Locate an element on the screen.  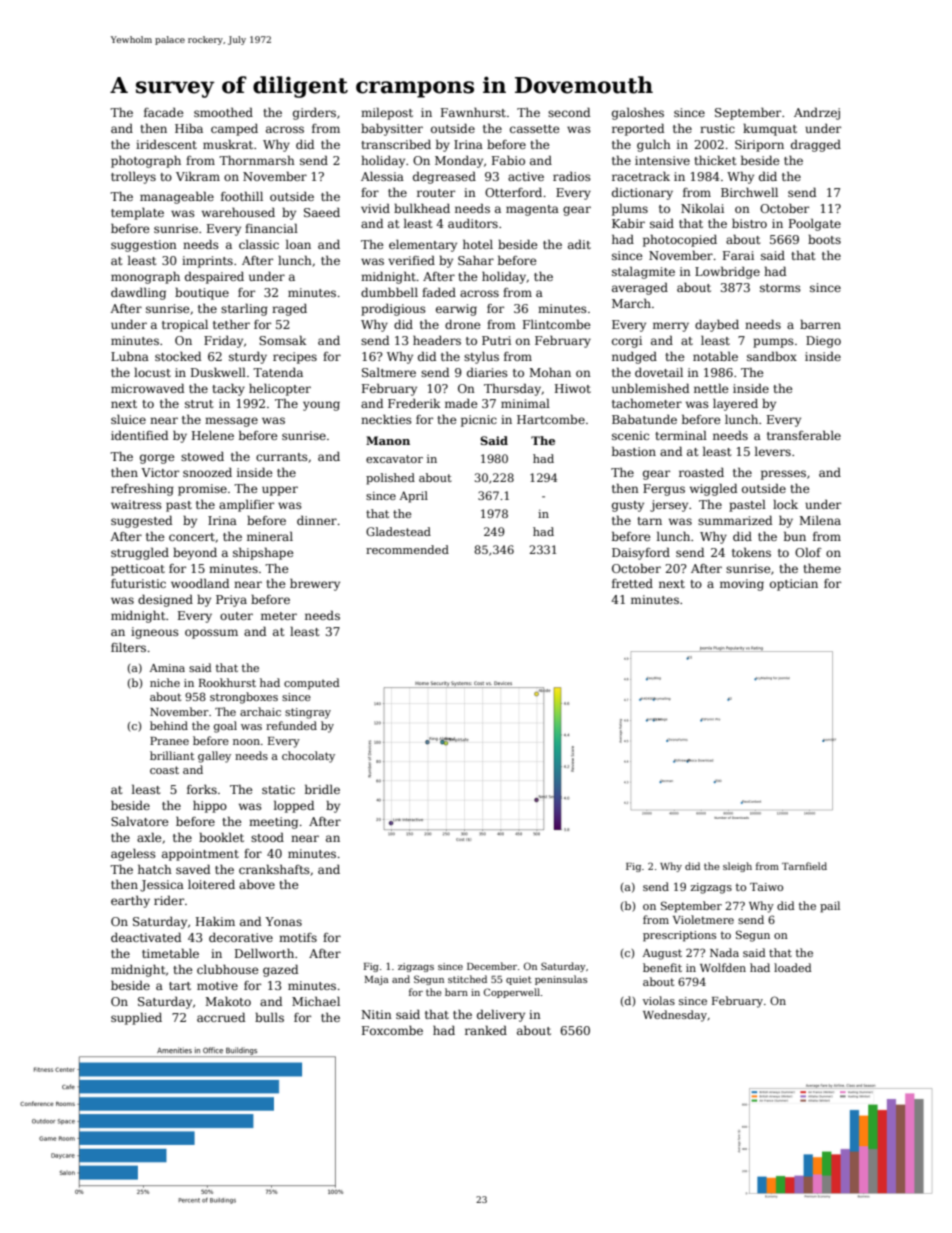
Foxcombe is located at coordinates (392, 1030).
